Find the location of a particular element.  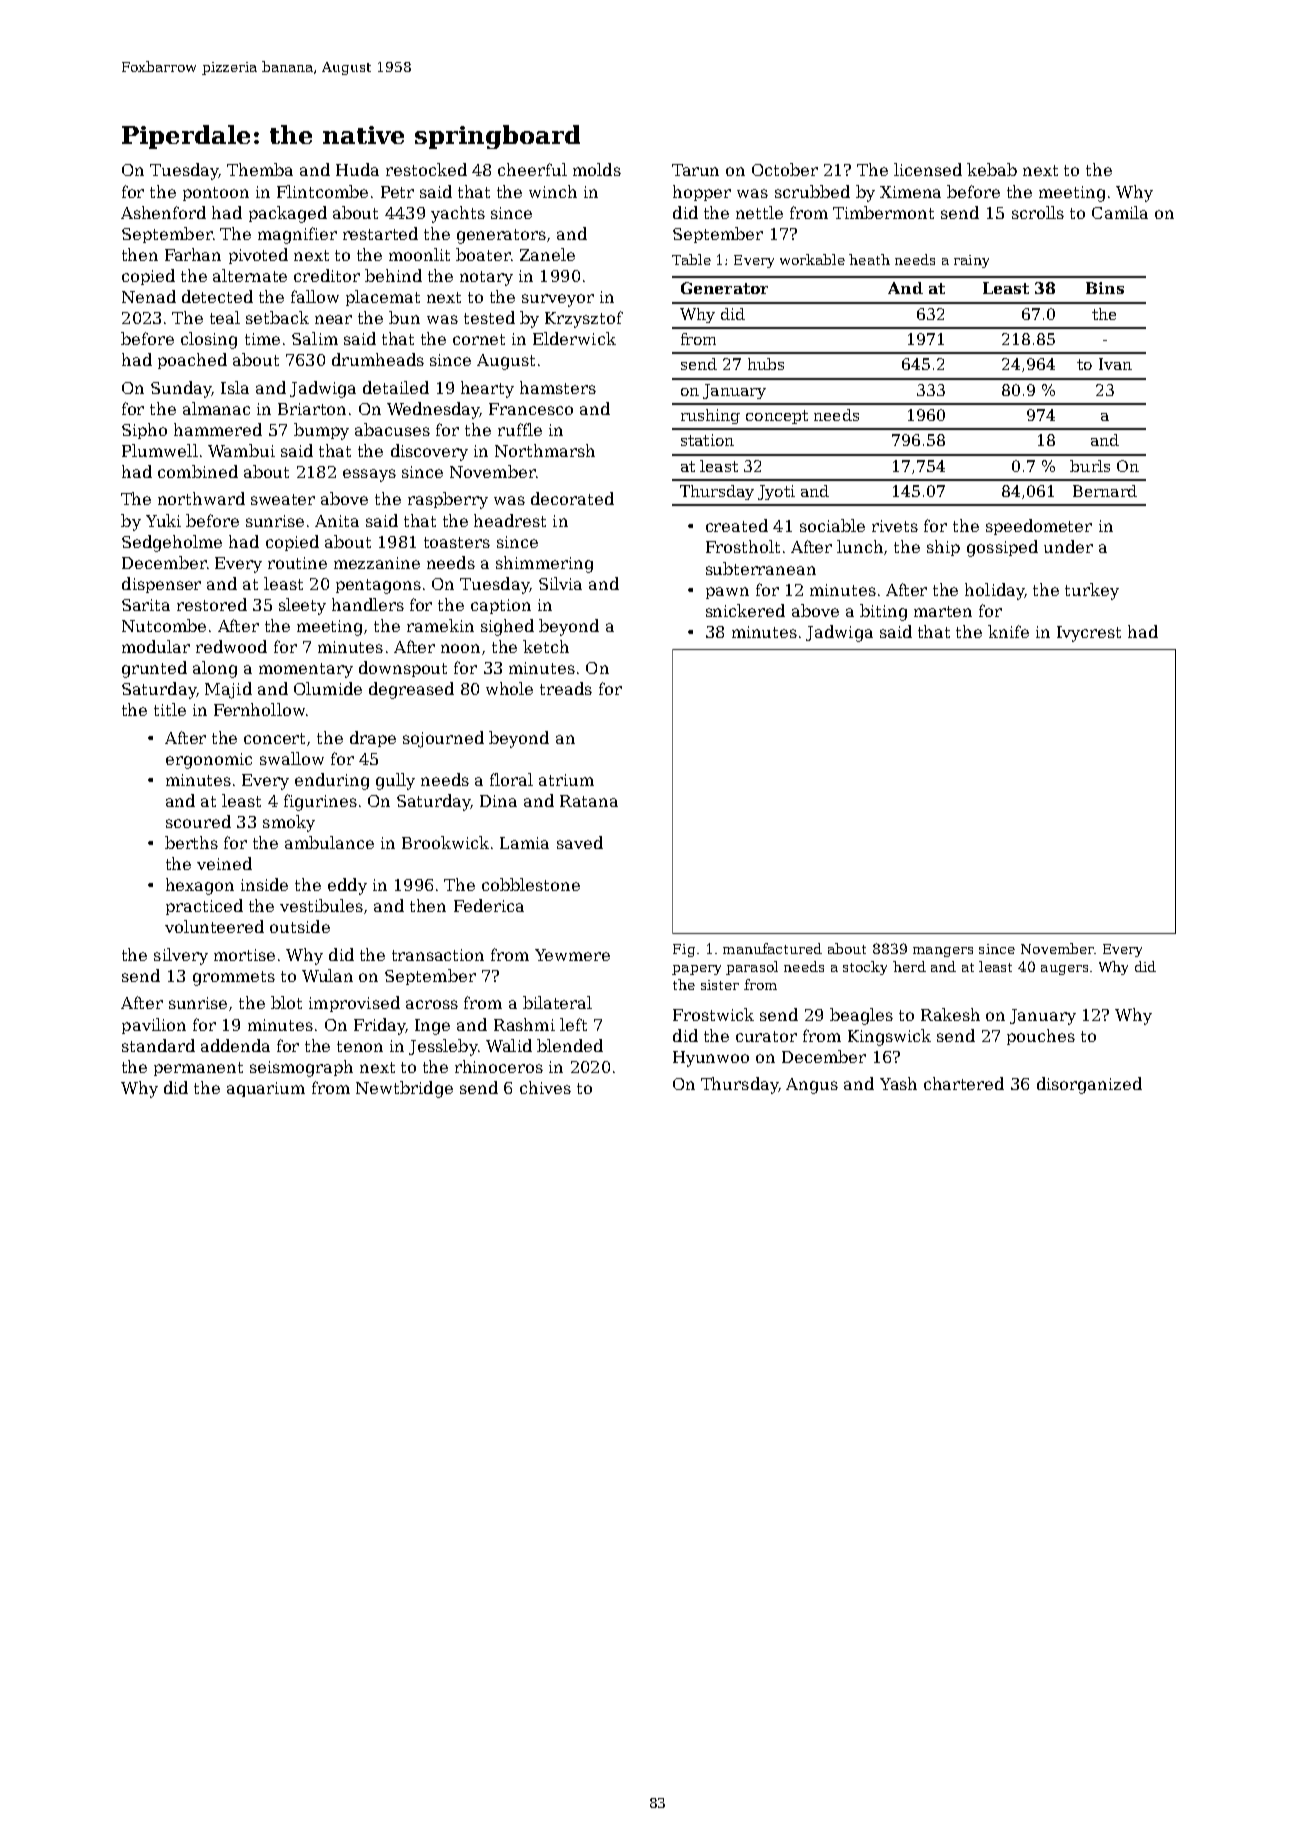

Ashenford is located at coordinates (163, 212).
